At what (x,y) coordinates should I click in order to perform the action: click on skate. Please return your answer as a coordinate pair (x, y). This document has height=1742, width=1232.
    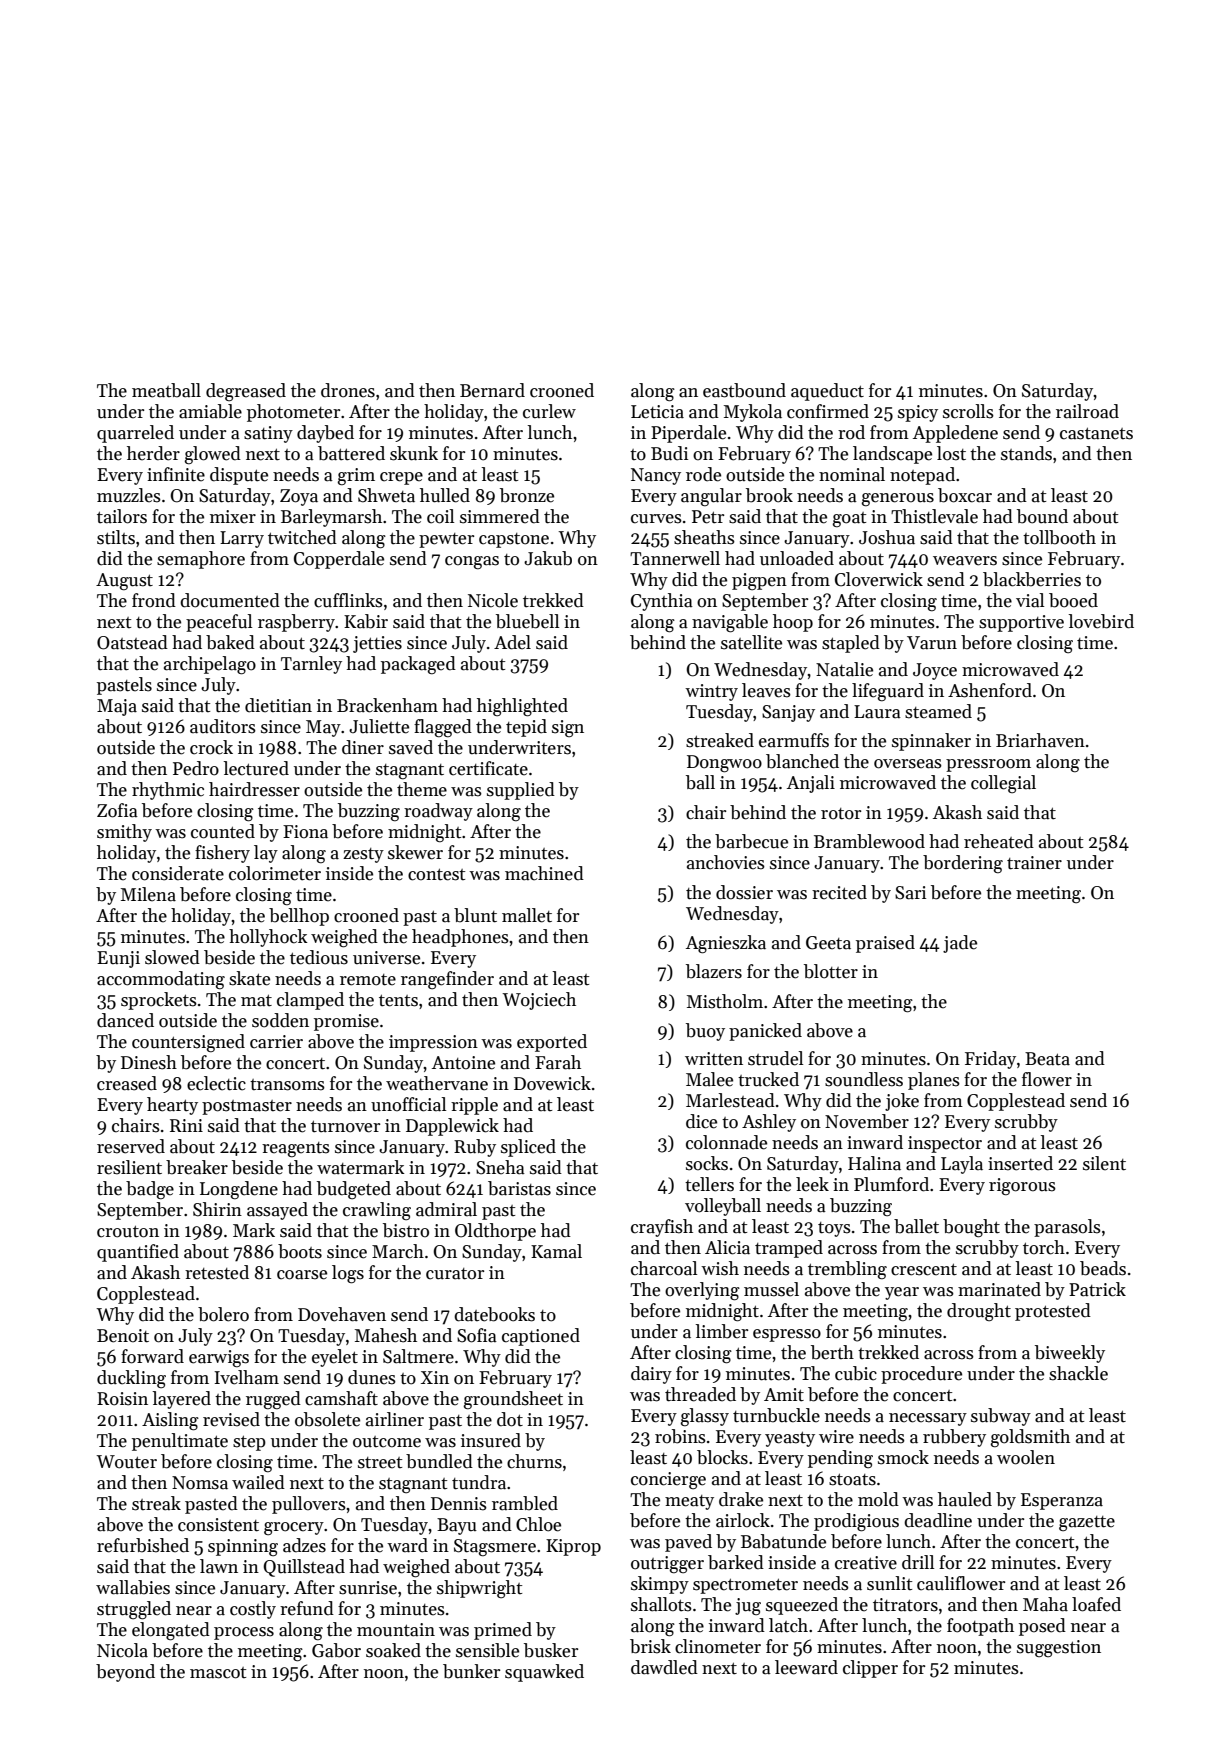
    Looking at the image, I should click on (249, 978).
